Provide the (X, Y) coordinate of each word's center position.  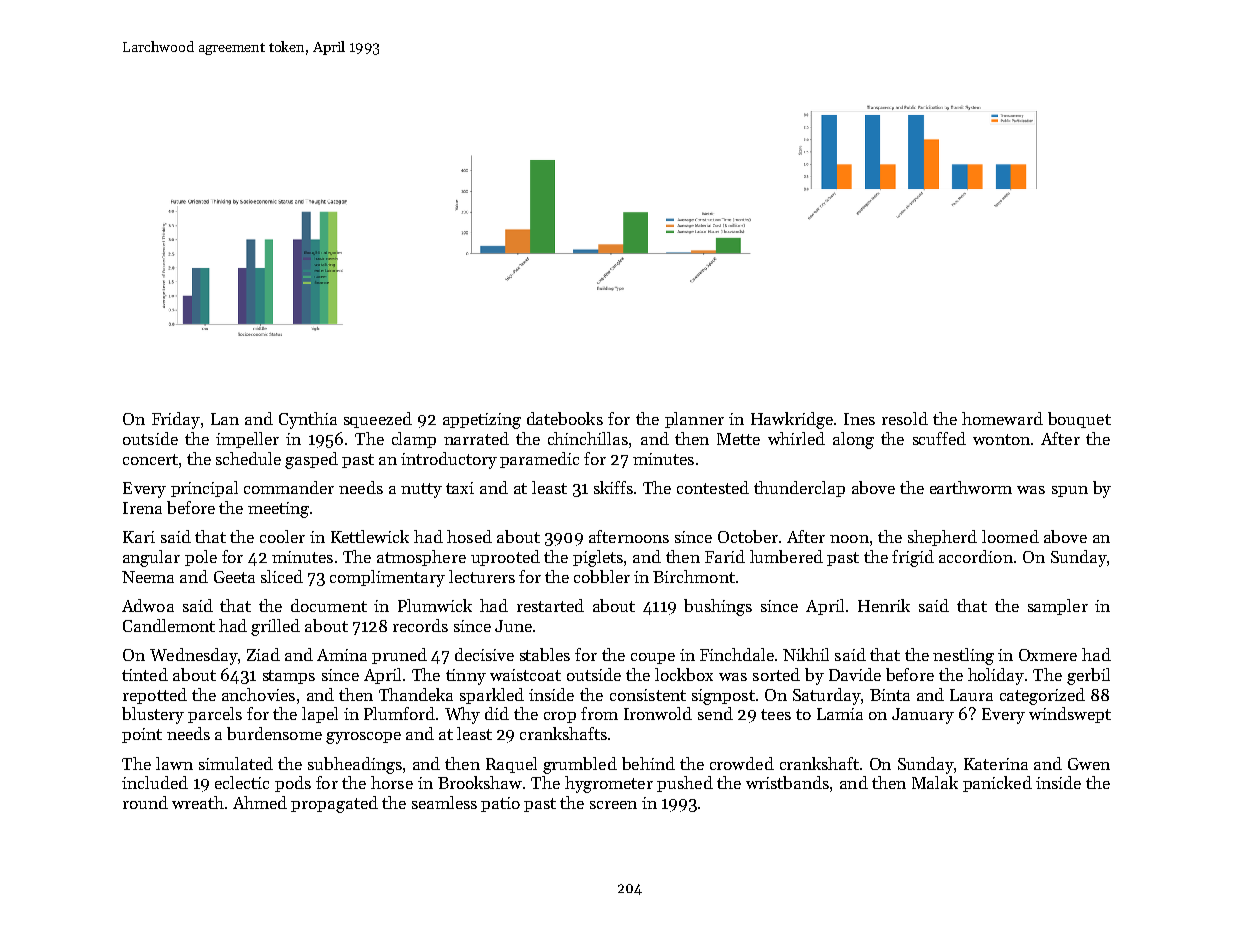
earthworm (971, 487)
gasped (311, 460)
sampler (1058, 607)
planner (694, 420)
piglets (598, 558)
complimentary (387, 578)
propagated (334, 804)
